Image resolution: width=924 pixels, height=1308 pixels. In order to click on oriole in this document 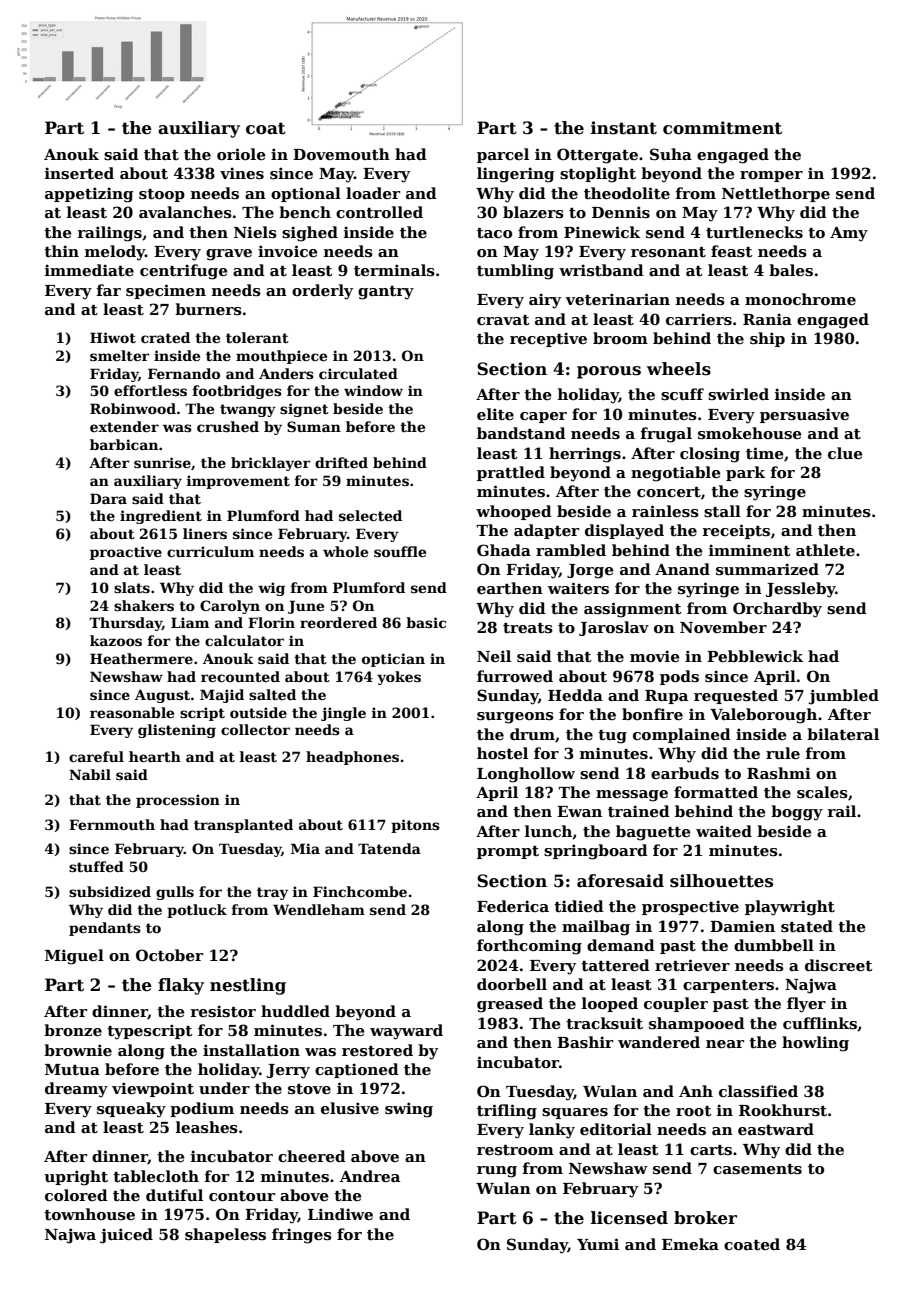, I will do `click(241, 154)`.
